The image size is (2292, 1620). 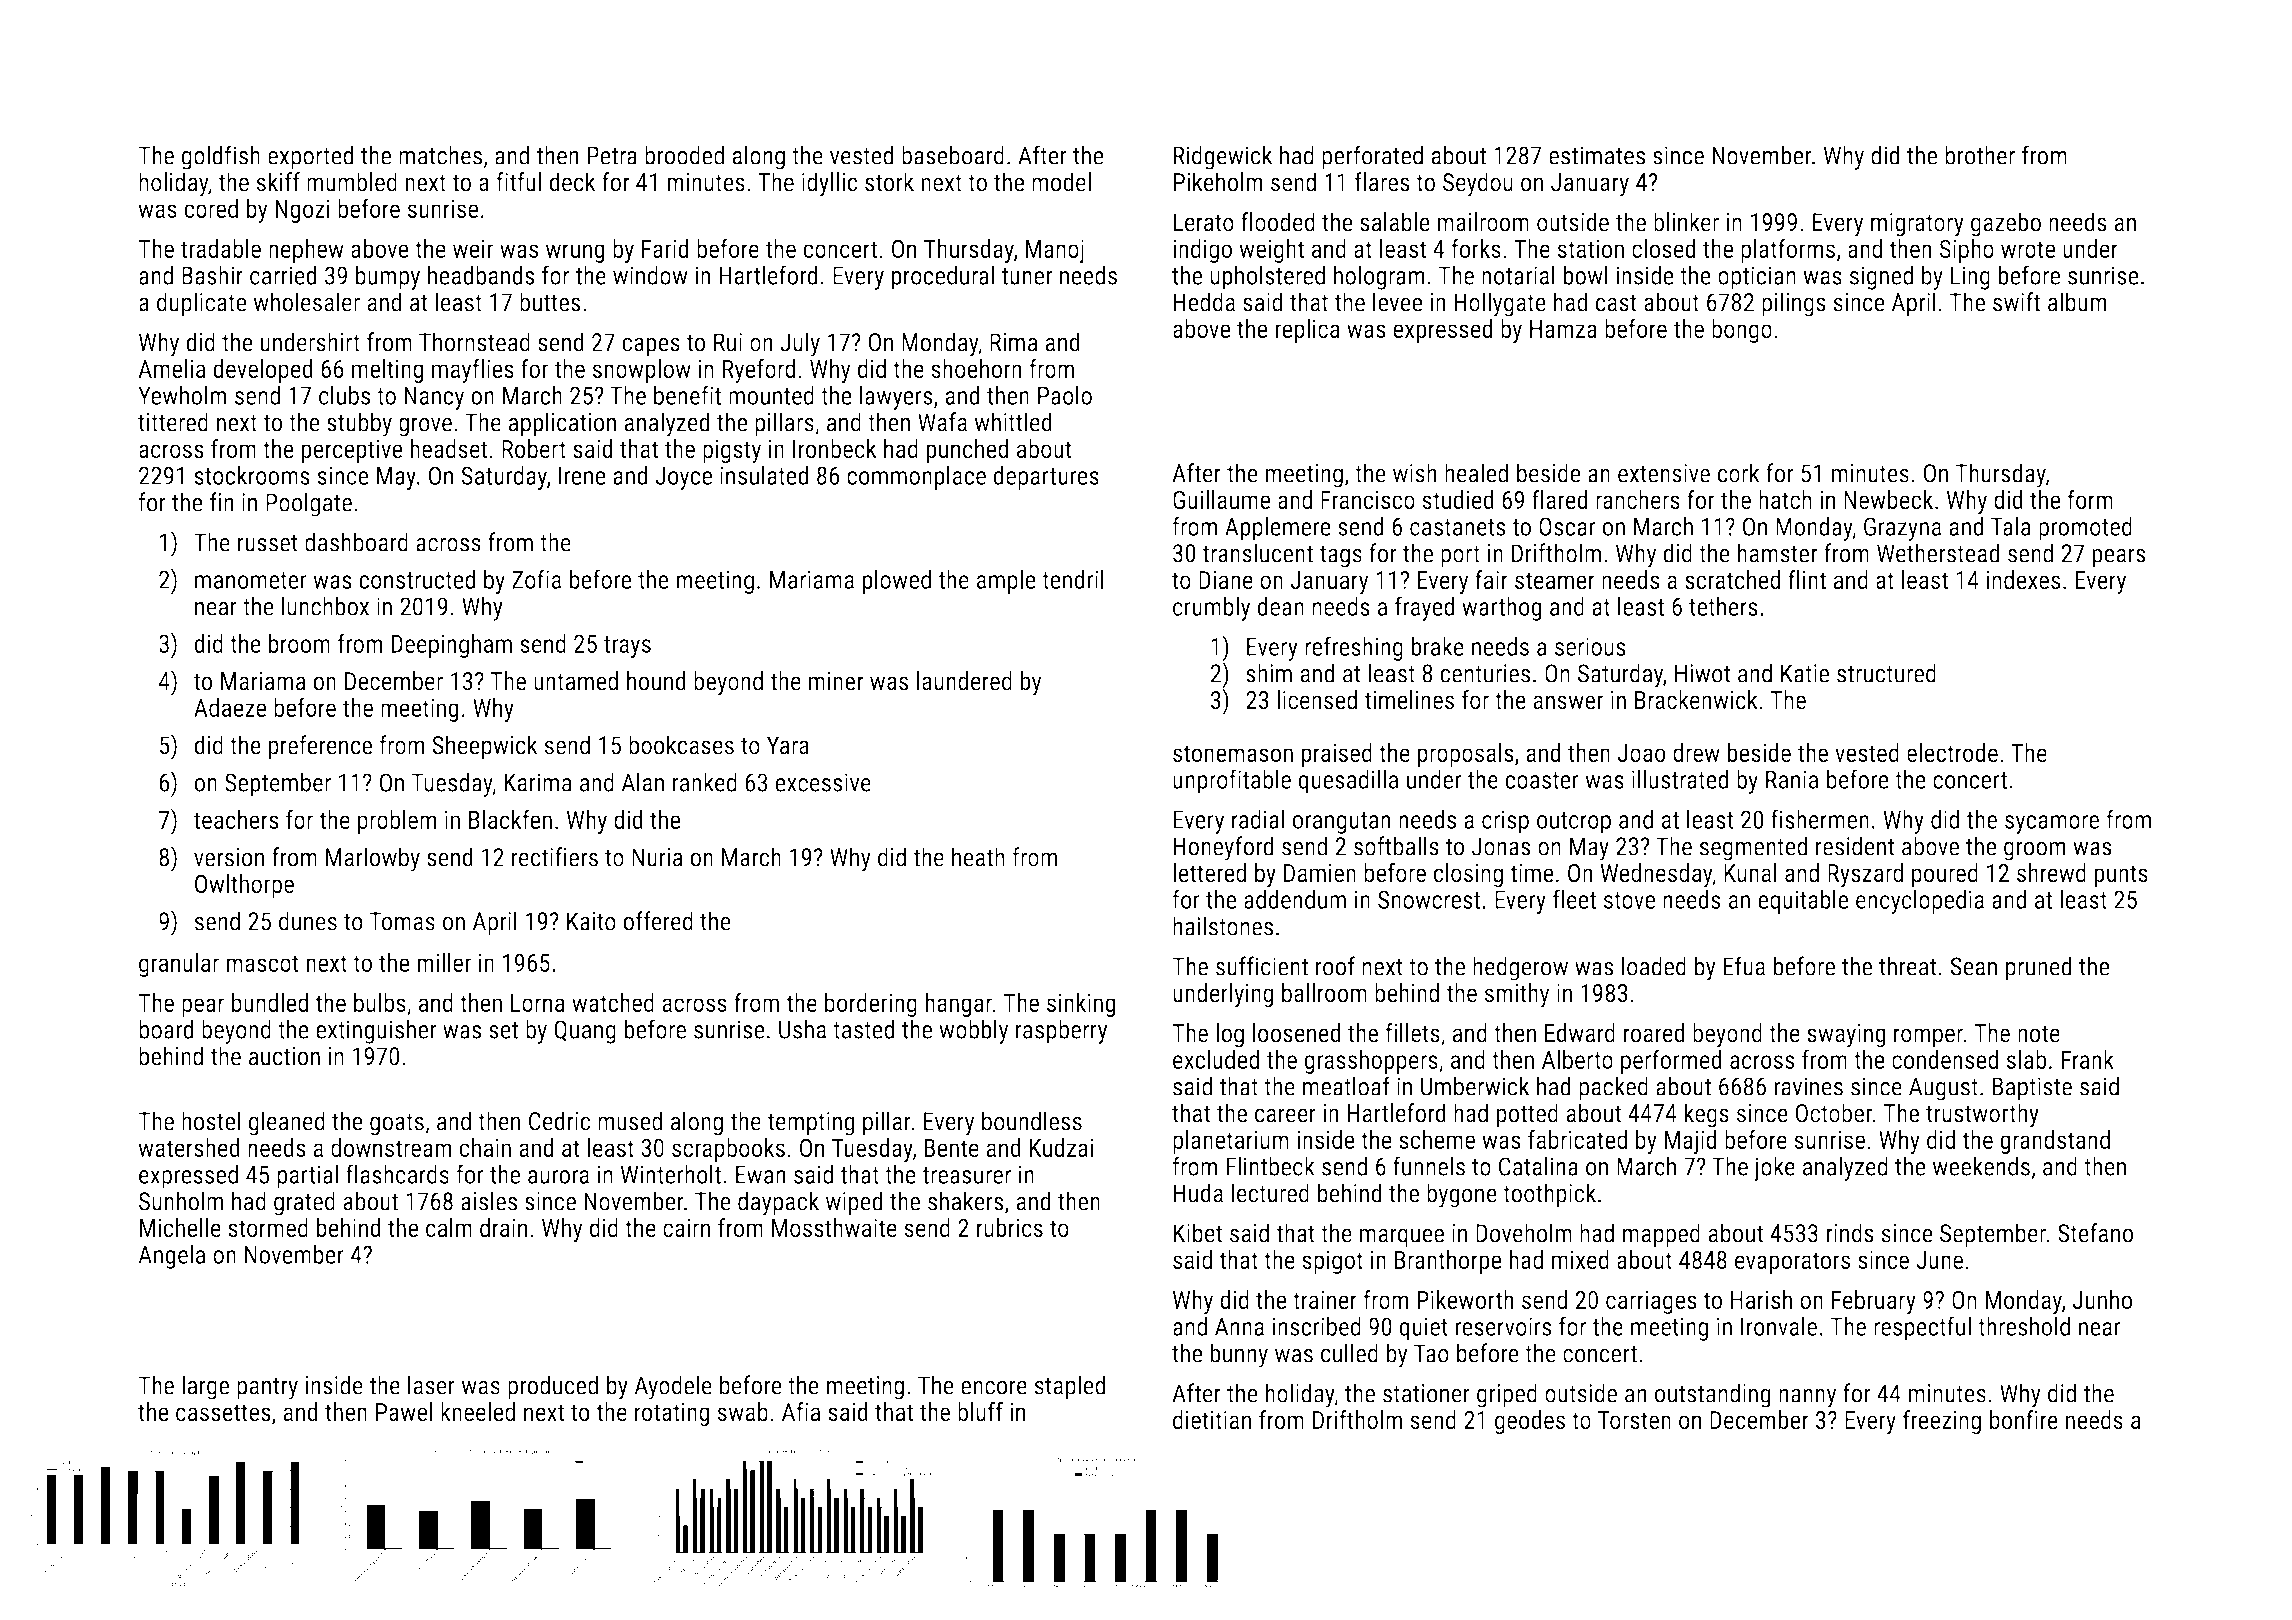 What do you see at coordinates (1055, 251) in the document?
I see `Manoj` at bounding box center [1055, 251].
